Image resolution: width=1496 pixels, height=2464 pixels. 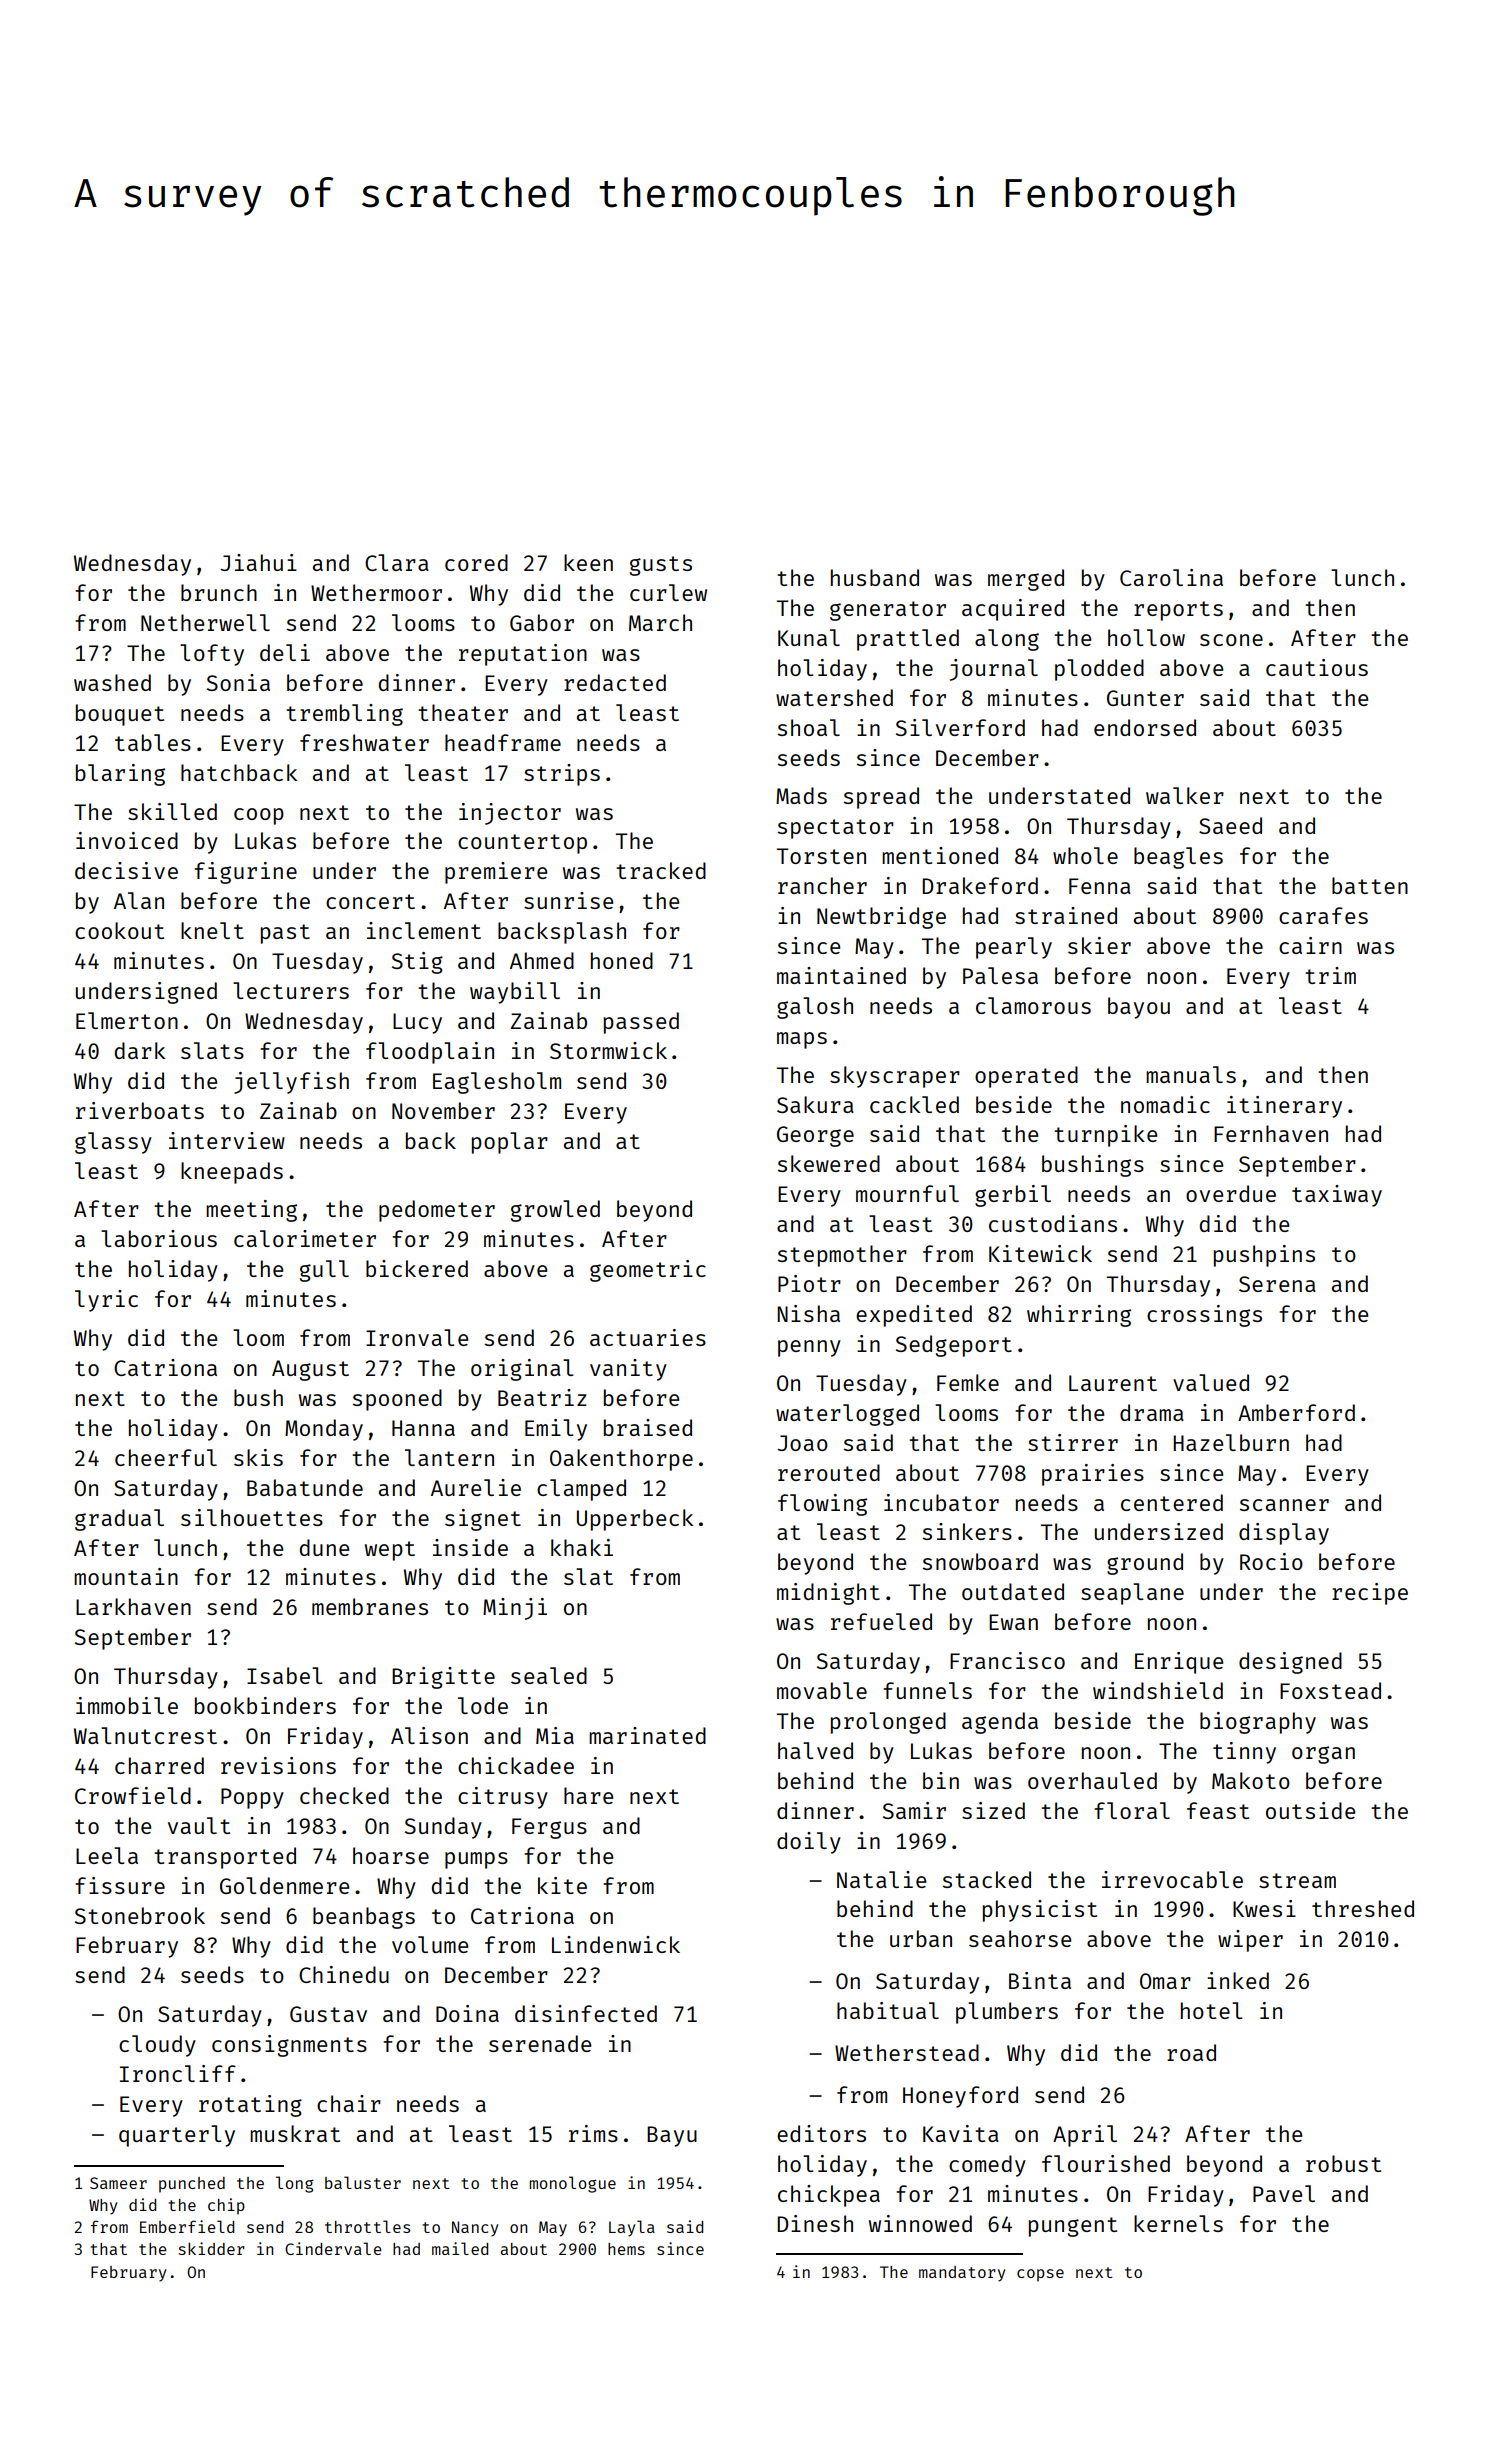 I want to click on Amberford, so click(x=1296, y=1412).
